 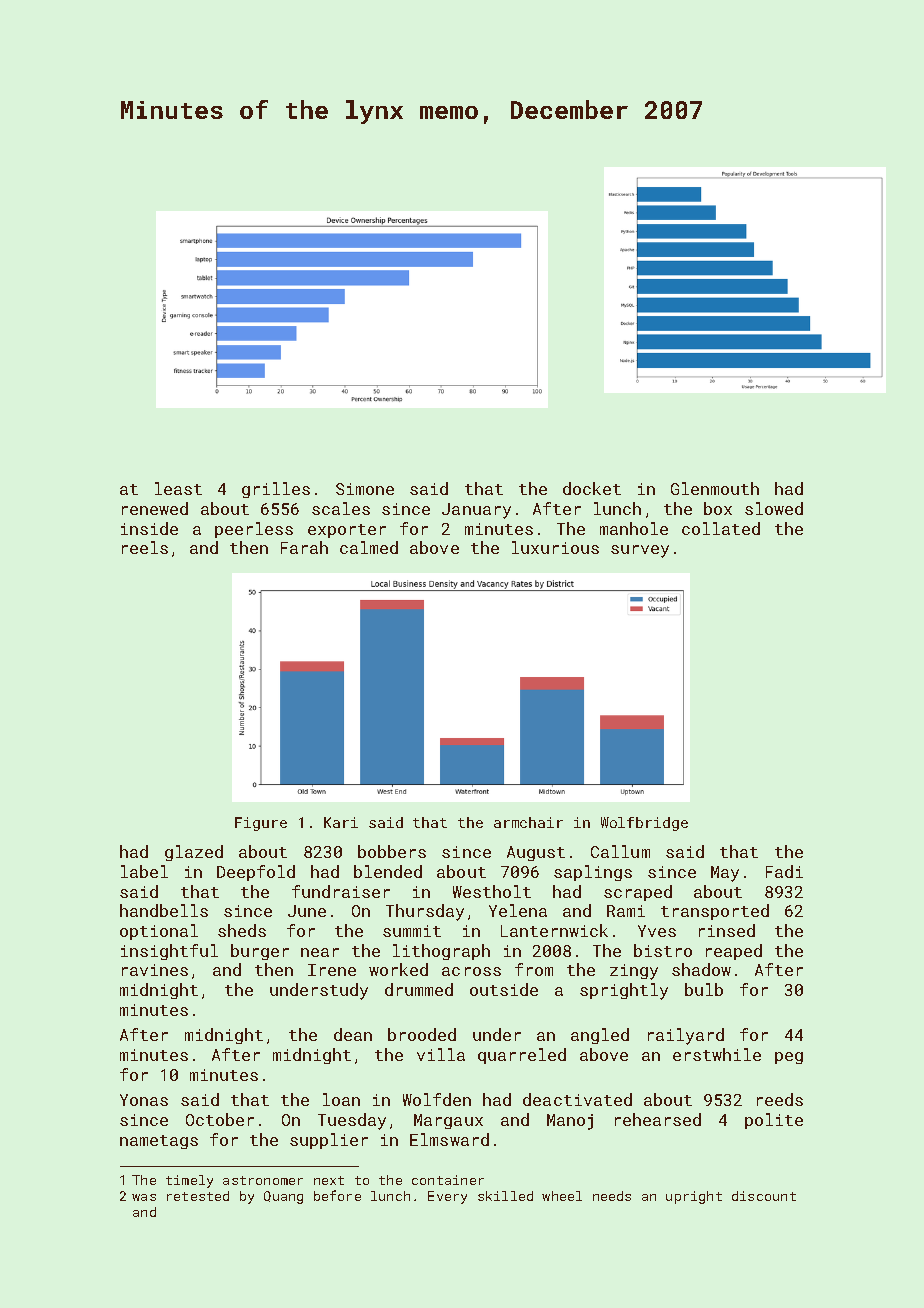 What do you see at coordinates (194, 853) in the screenshot?
I see `glazed` at bounding box center [194, 853].
